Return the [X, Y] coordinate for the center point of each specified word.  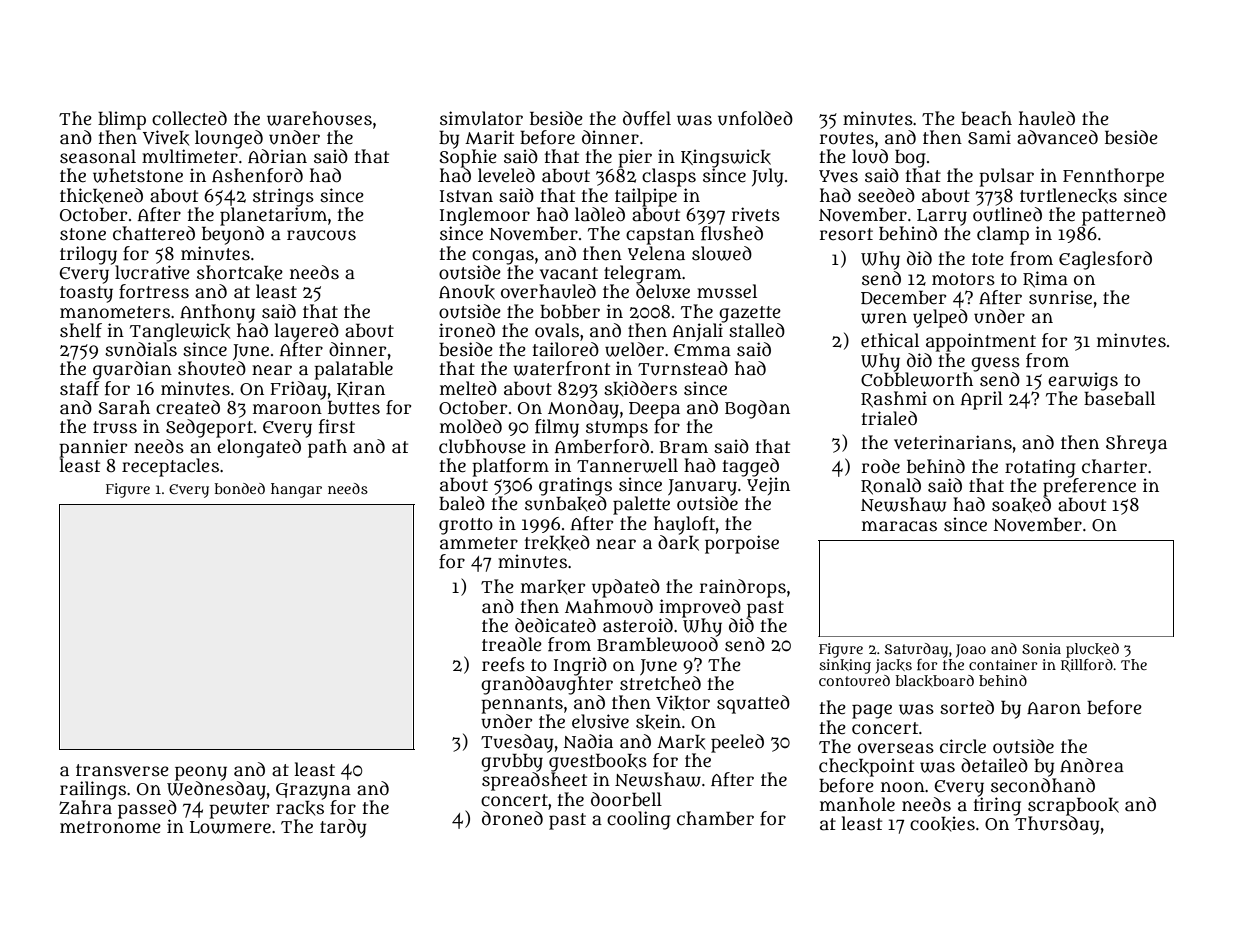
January [702, 487]
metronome [110, 827]
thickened [101, 196]
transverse [122, 770]
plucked [1092, 650]
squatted [753, 704]
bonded [240, 488]
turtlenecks [1068, 196]
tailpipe [646, 197]
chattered [154, 233]
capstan [660, 236]
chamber [715, 818]
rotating [1040, 468]
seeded [886, 195]
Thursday [1057, 825]
